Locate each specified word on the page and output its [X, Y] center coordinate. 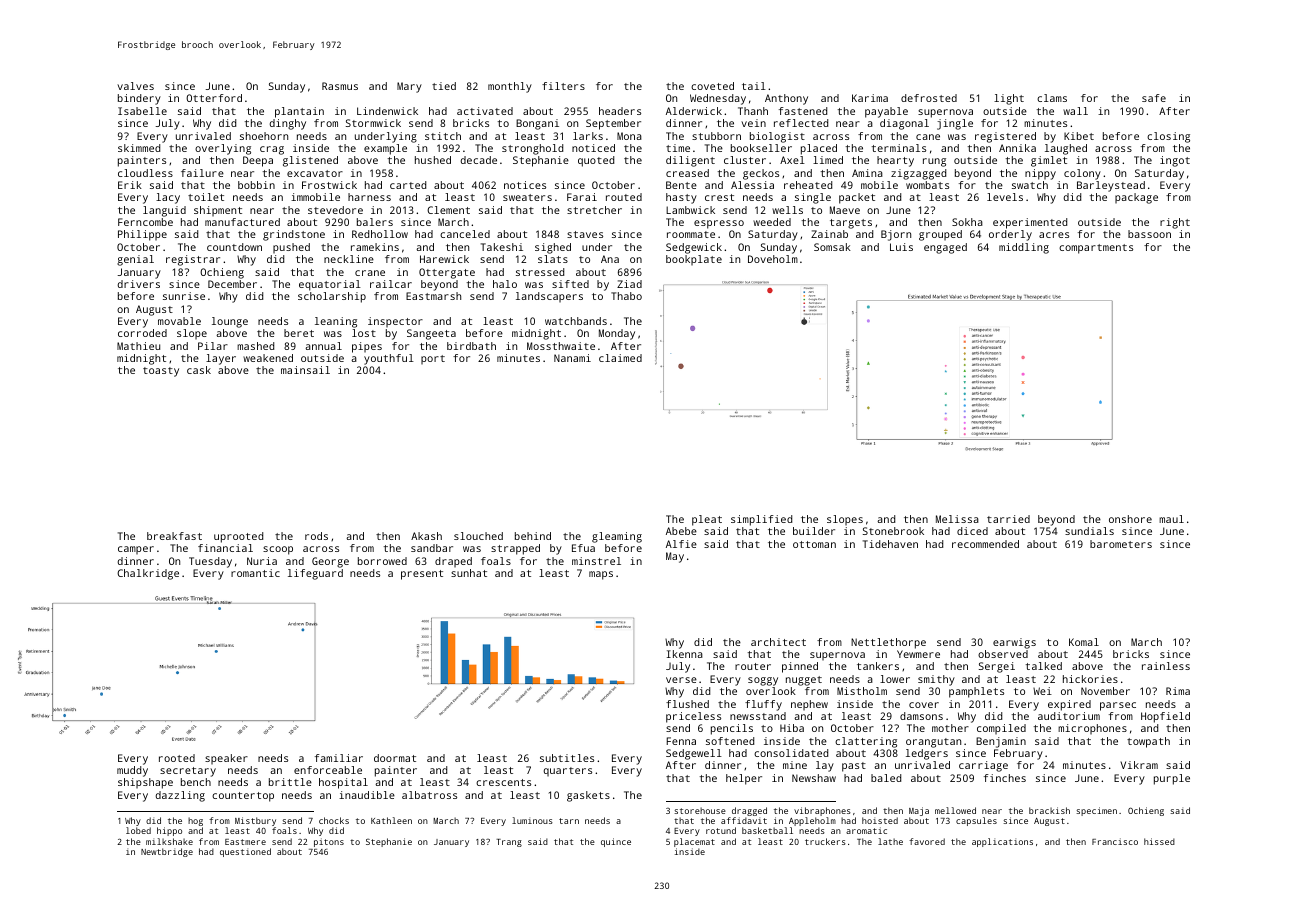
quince [616, 842]
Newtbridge [167, 852]
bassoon [1149, 234]
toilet [206, 197]
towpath [1148, 742]
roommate [691, 234]
